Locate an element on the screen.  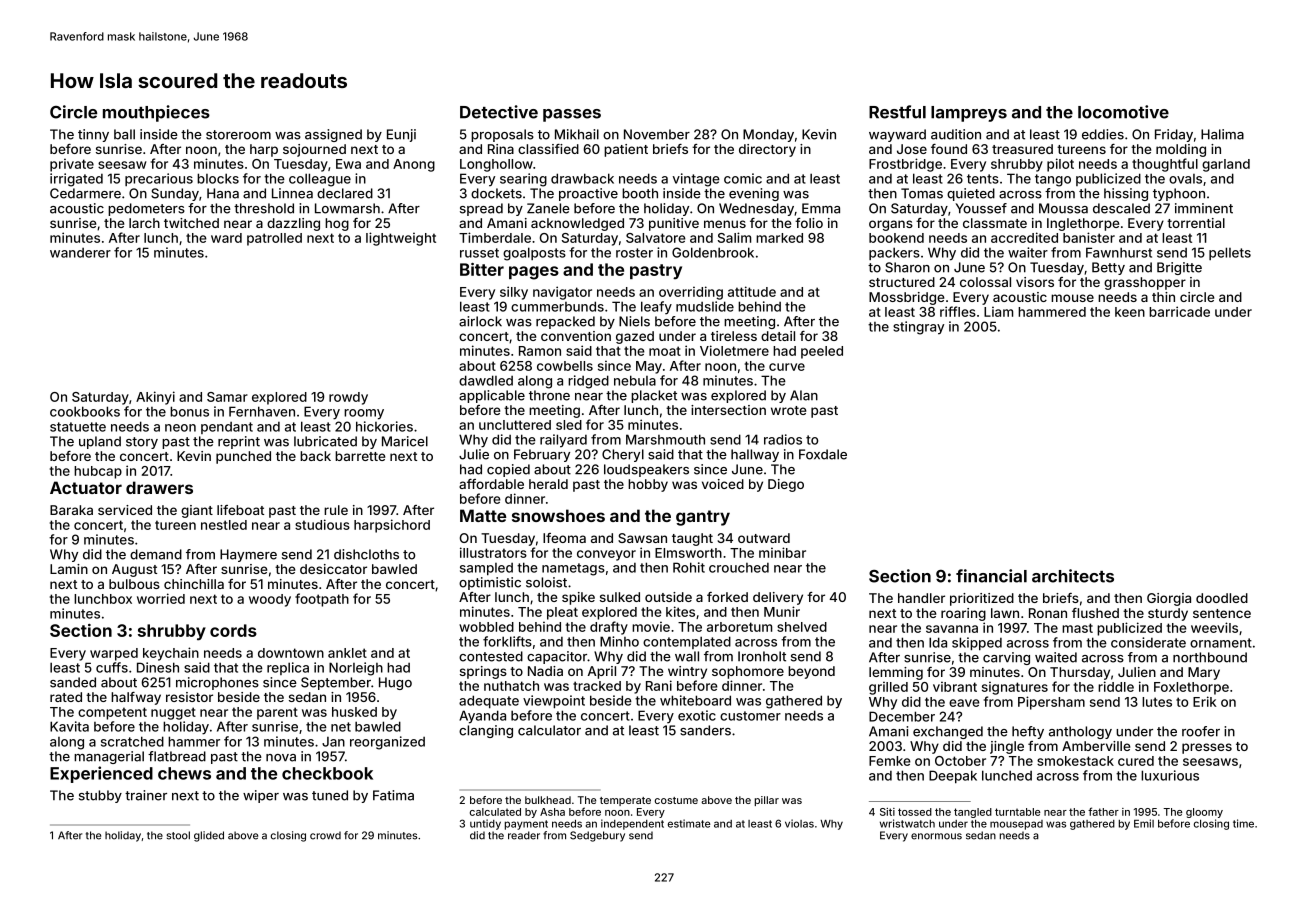
Akinyi is located at coordinates (155, 398).
